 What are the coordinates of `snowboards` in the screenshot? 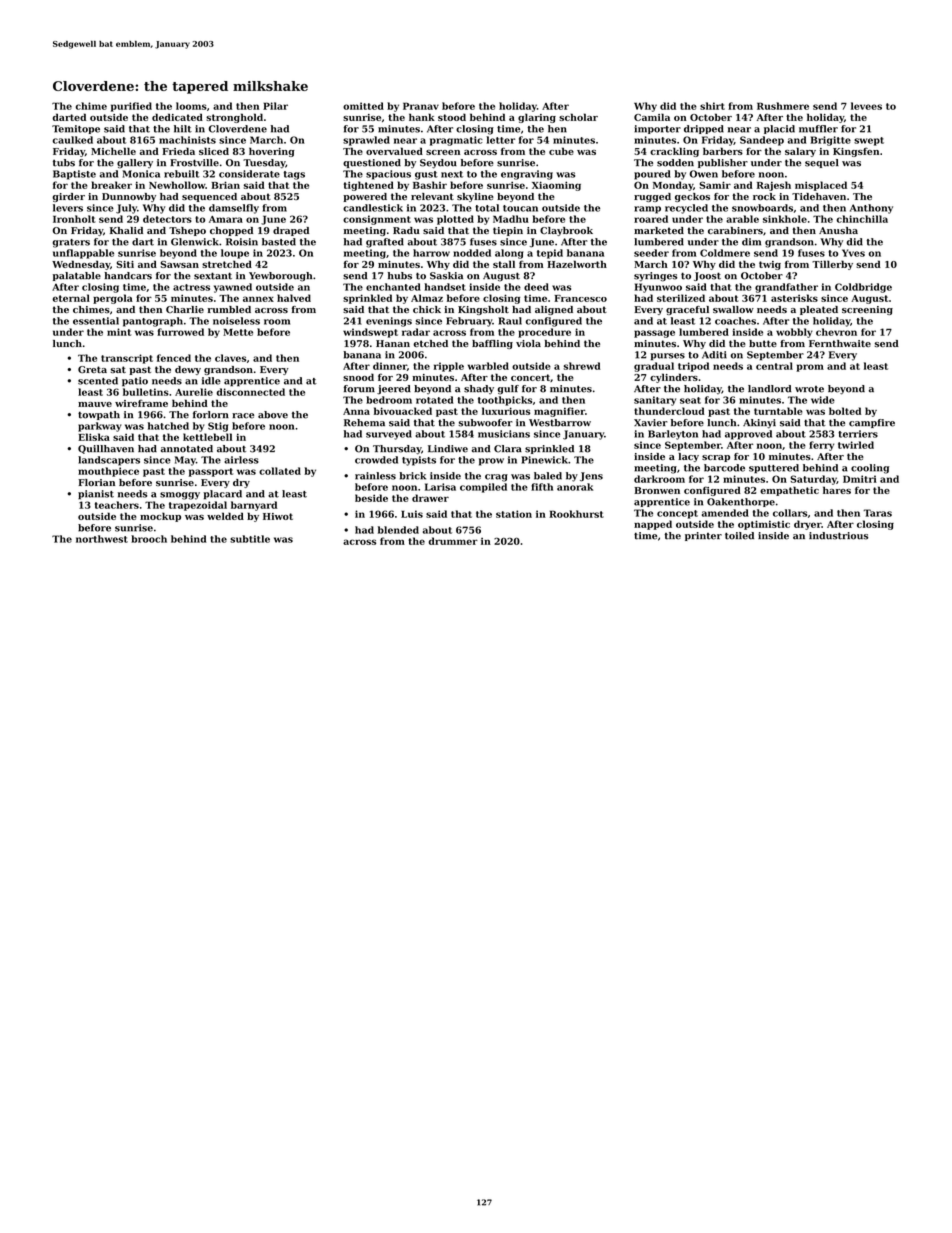 It's located at (762, 208).
